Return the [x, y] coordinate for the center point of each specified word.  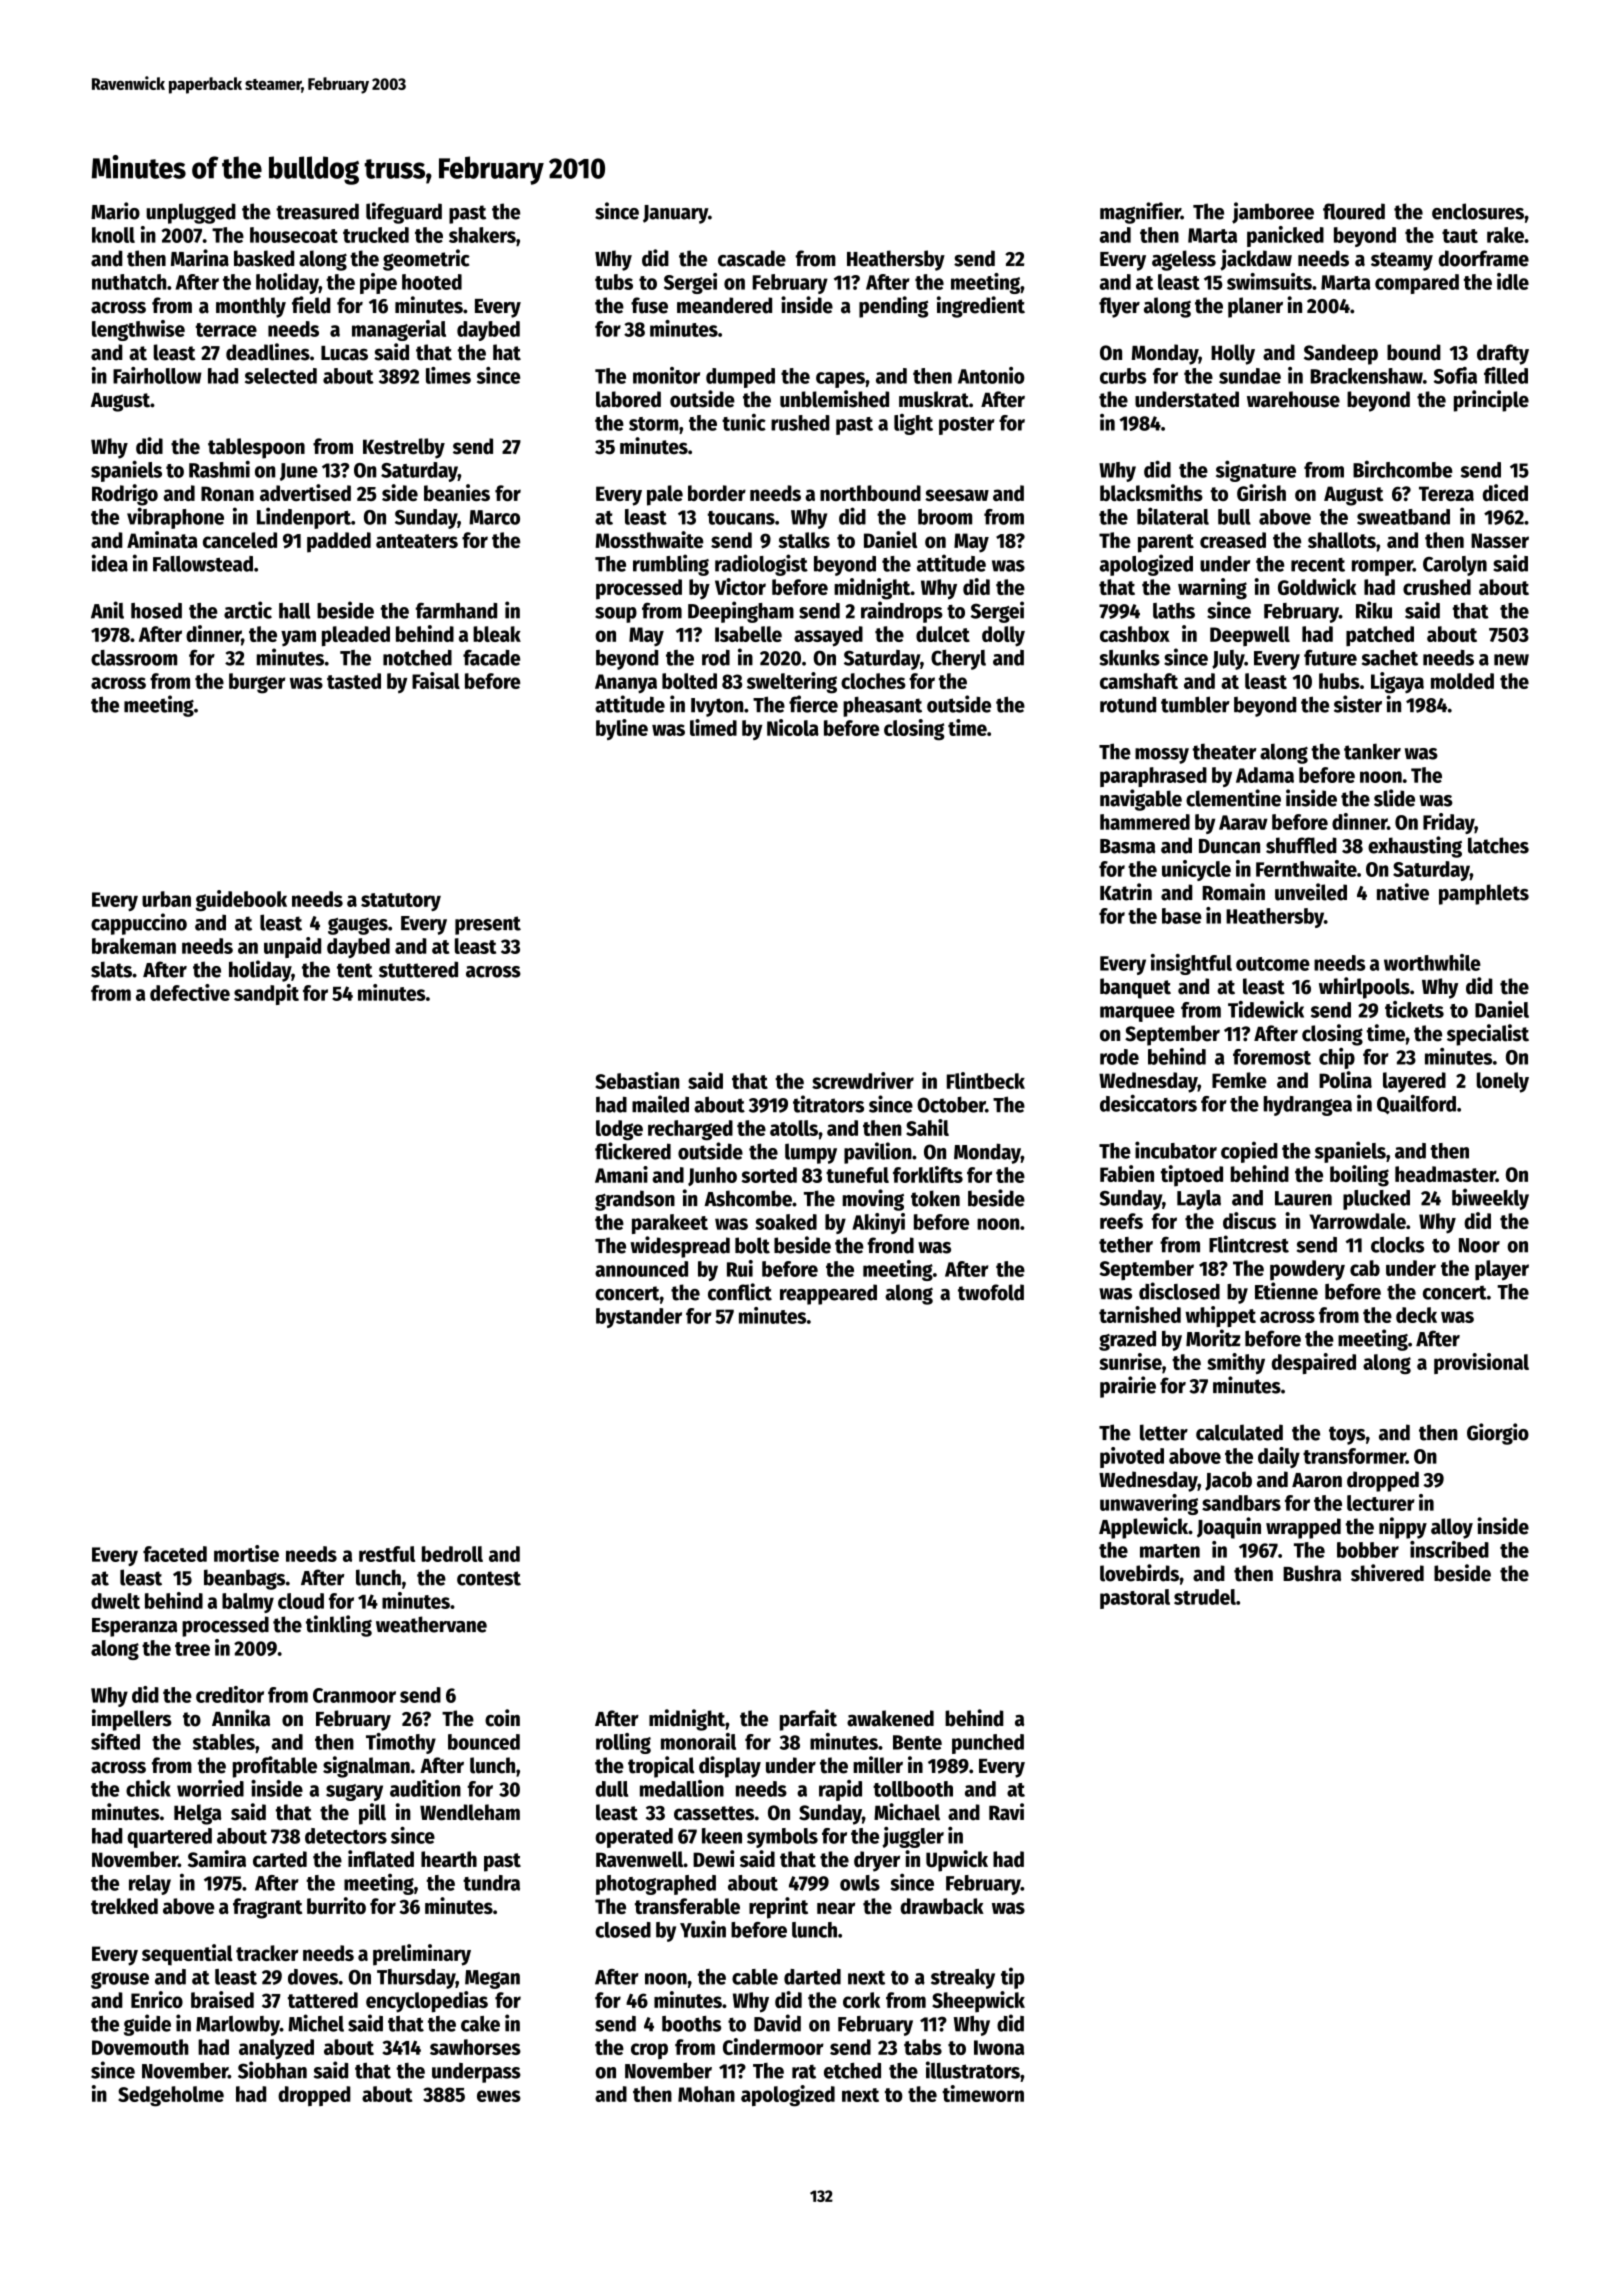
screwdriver [863, 1080]
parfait [808, 1720]
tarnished [1140, 1314]
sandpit [266, 994]
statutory [401, 902]
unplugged [191, 213]
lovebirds [1139, 1573]
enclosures [1478, 211]
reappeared [828, 1294]
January [675, 214]
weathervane [431, 1624]
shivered [1387, 1573]
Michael [907, 1812]
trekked [124, 1906]
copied [1249, 1152]
